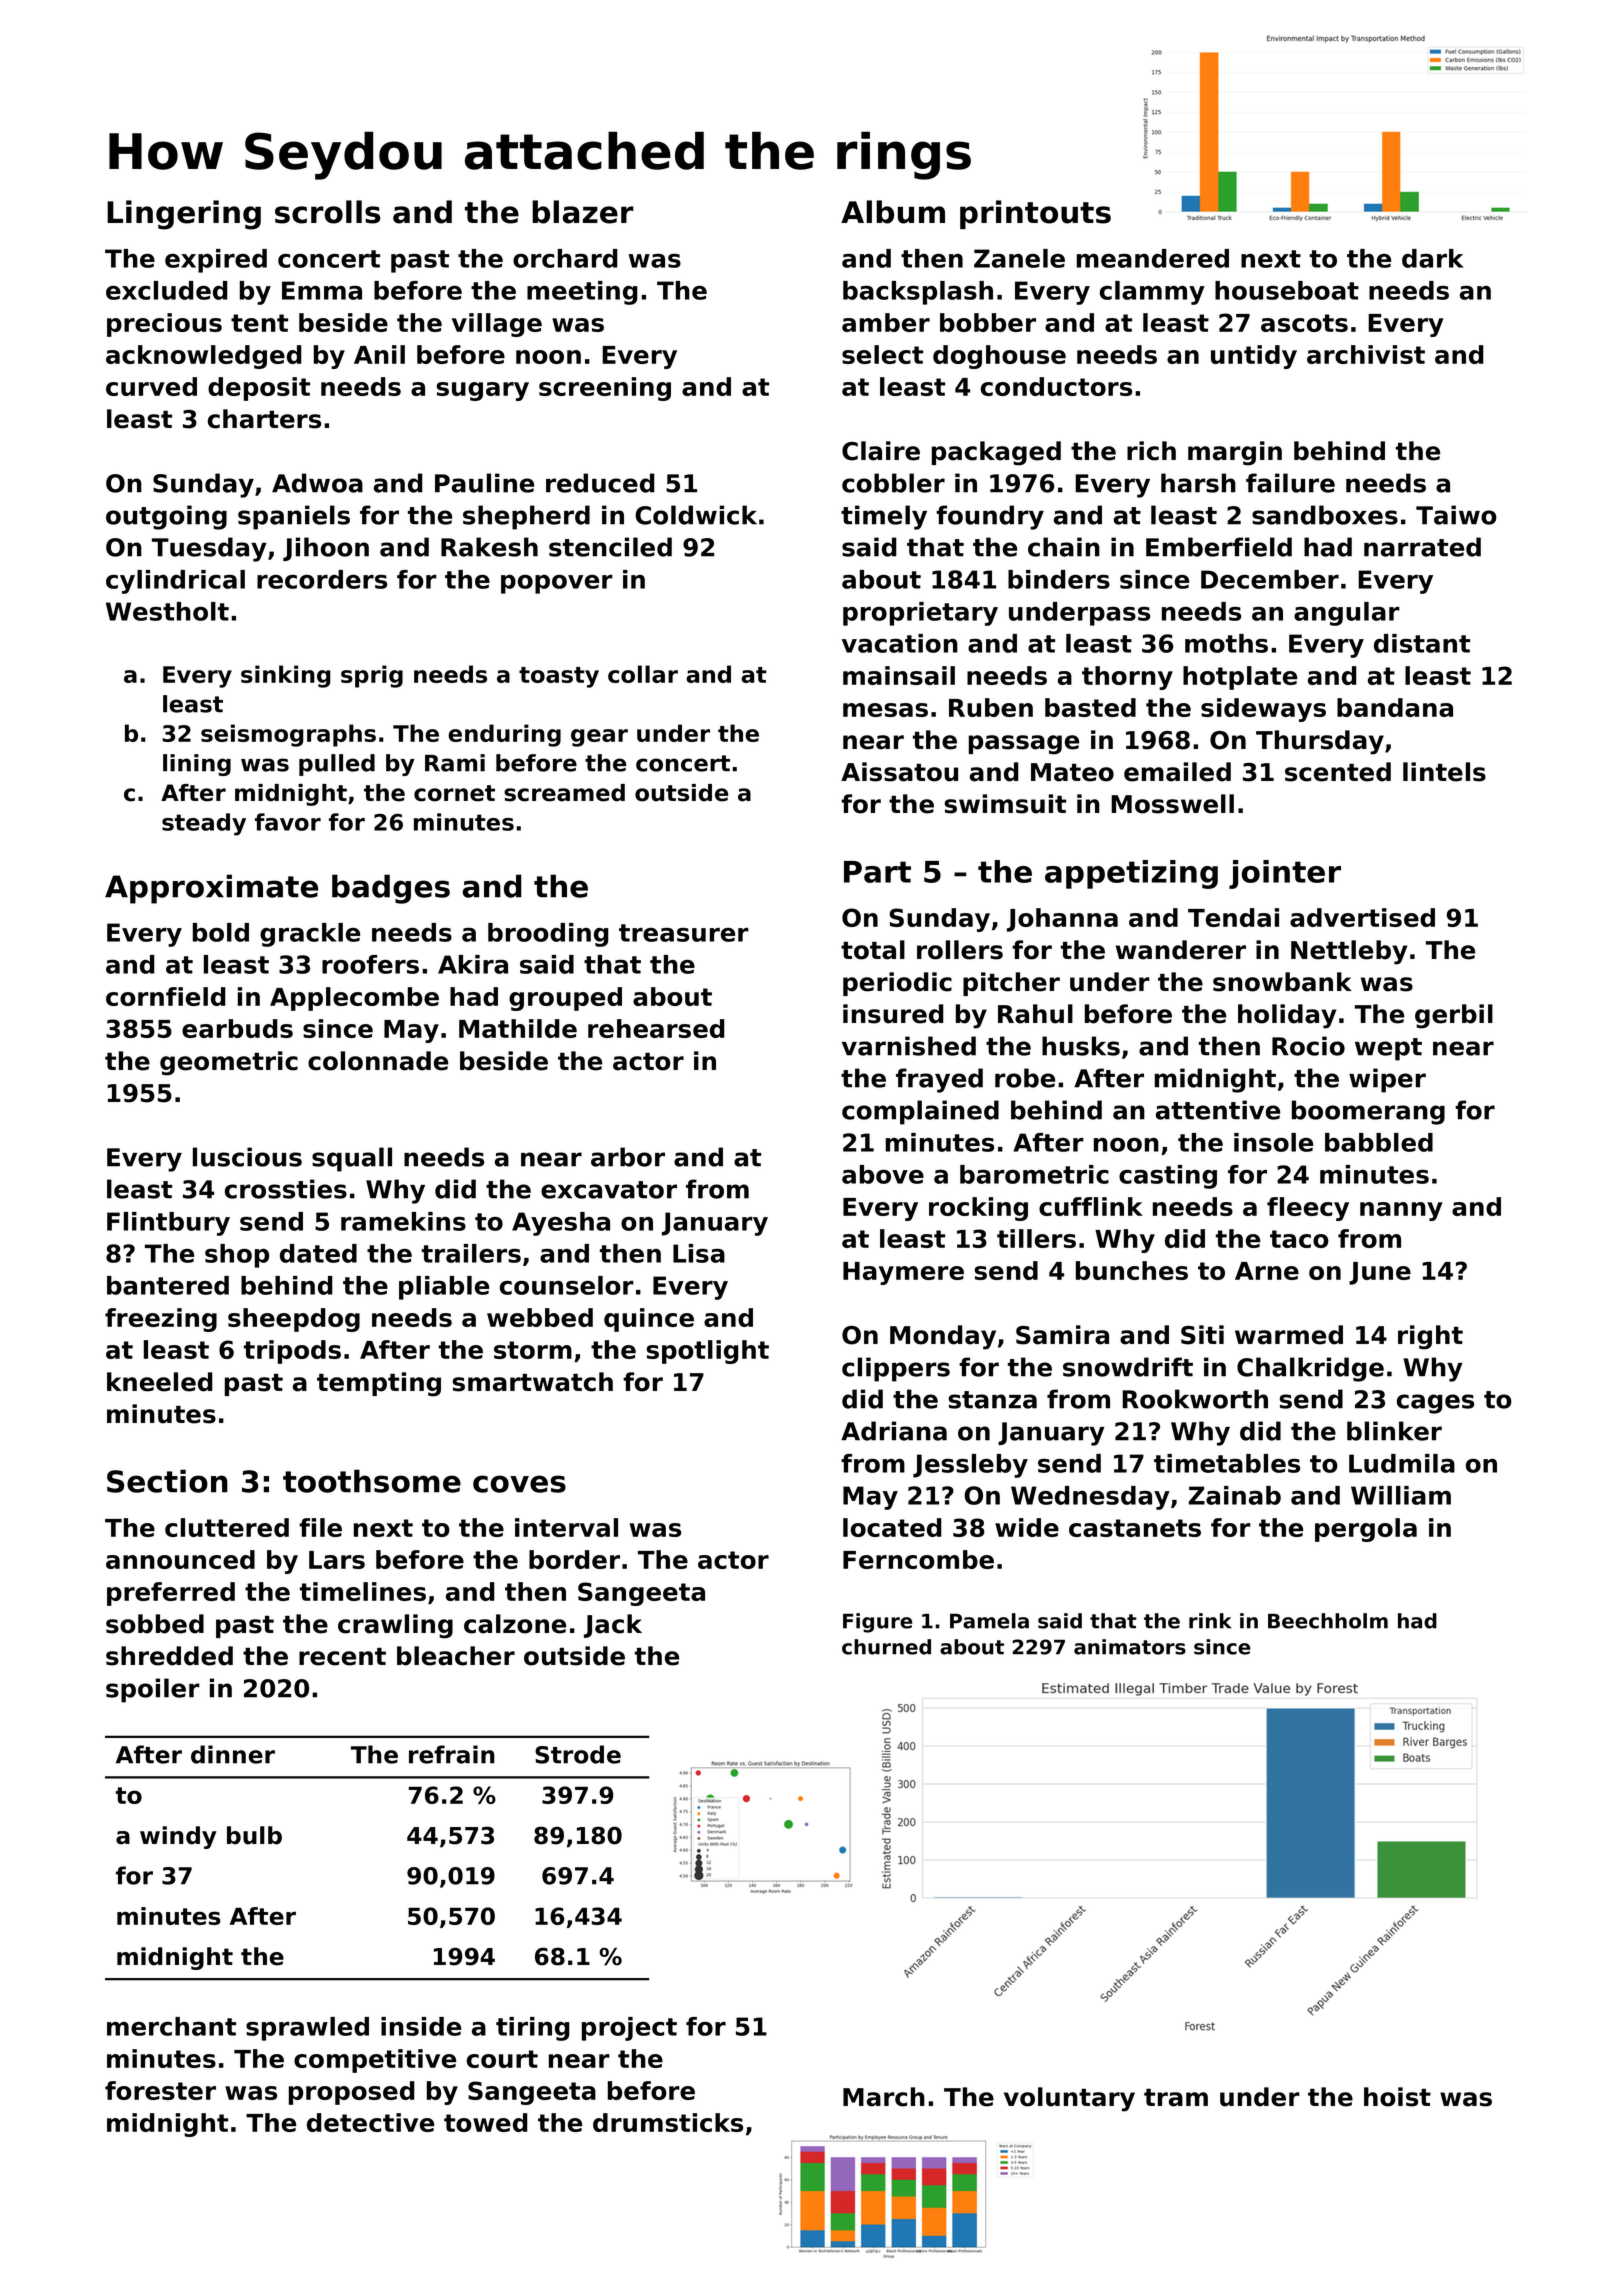  What do you see at coordinates (1181, 950) in the screenshot?
I see `wanderer` at bounding box center [1181, 950].
